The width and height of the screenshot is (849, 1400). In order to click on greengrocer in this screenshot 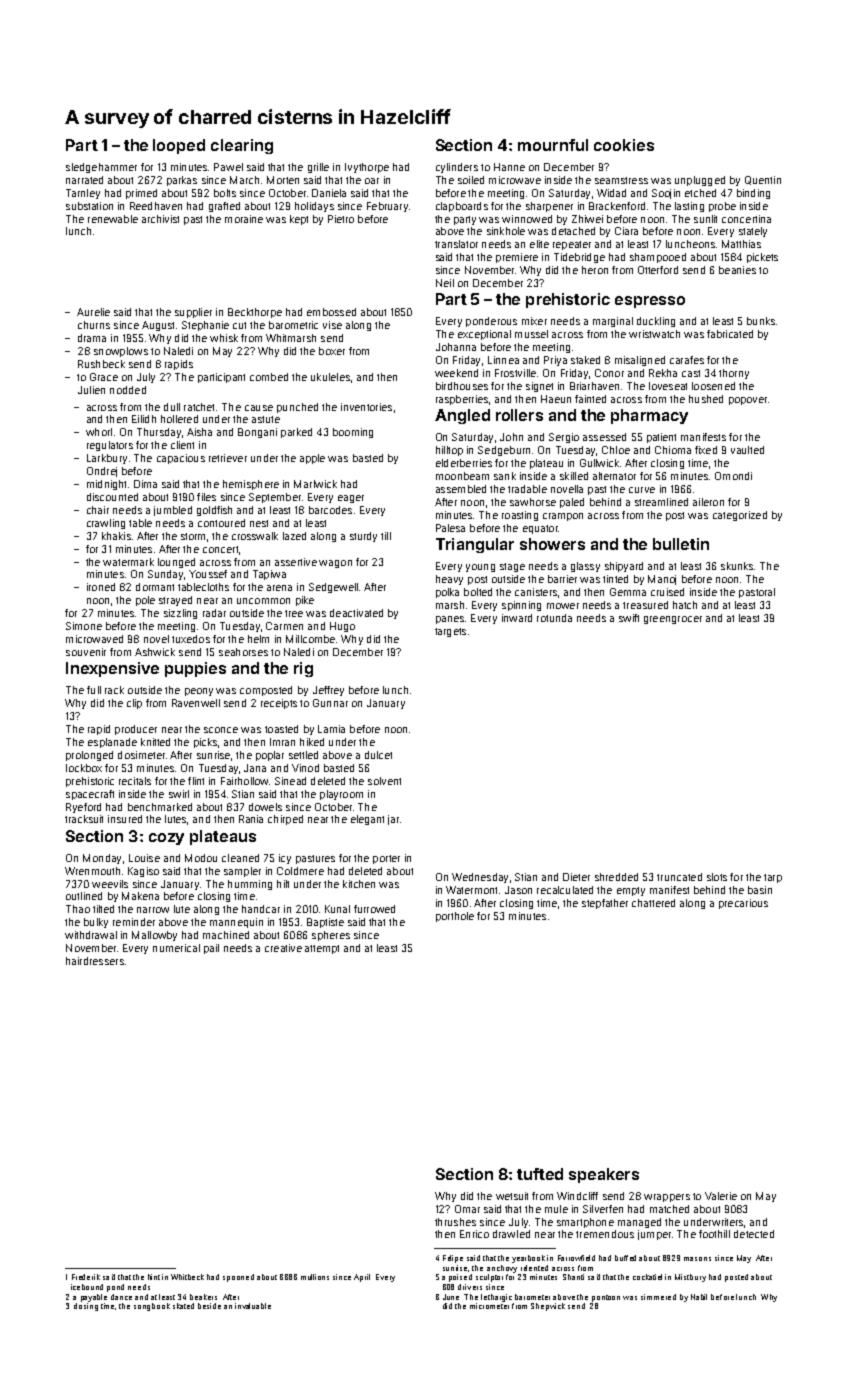, I will do `click(673, 620)`.
